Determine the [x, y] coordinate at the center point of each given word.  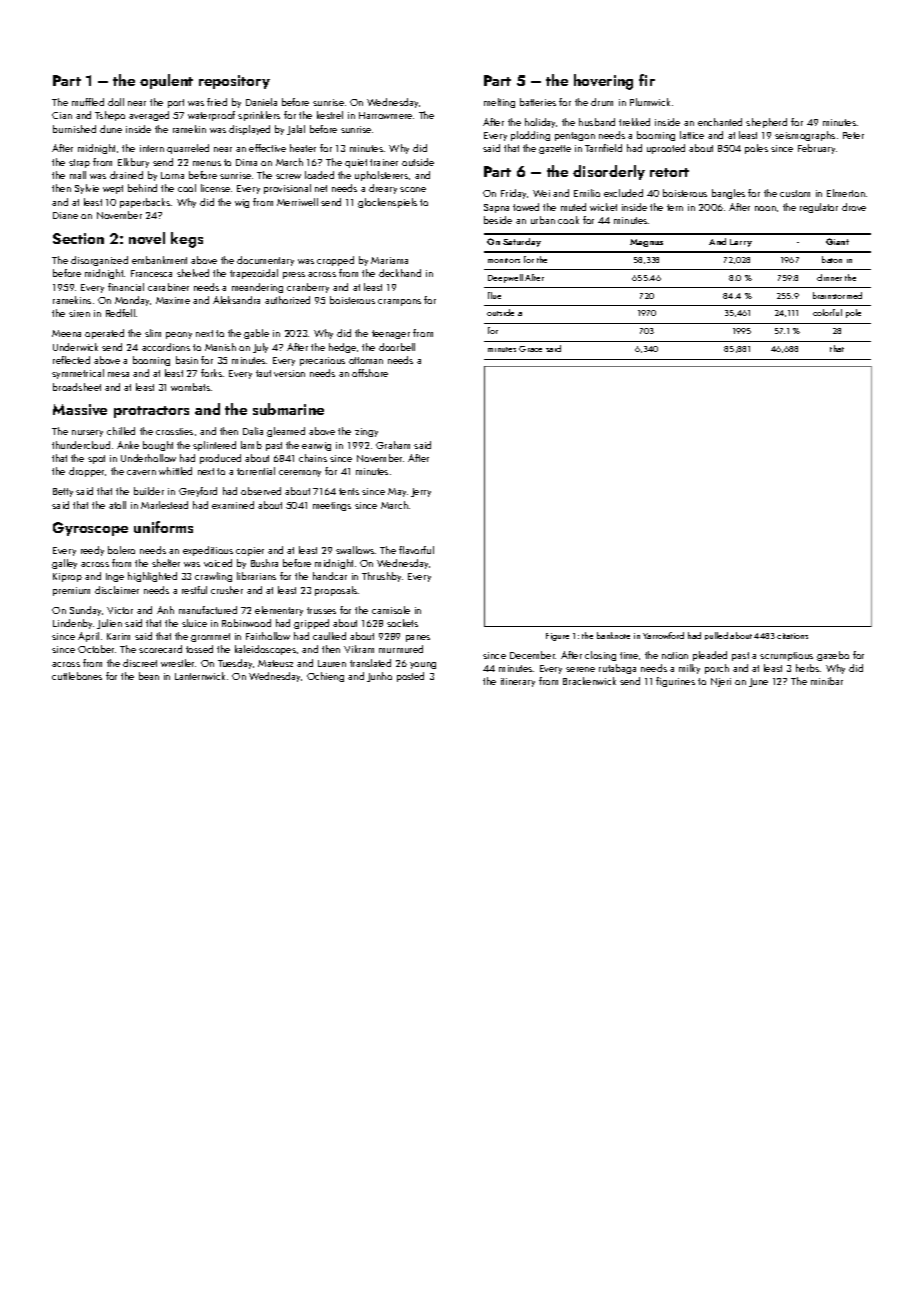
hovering [603, 82]
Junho [379, 677]
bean [149, 676]
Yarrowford [663, 635]
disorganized [99, 261]
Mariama [389, 260]
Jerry [421, 492]
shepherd [766, 123]
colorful [827, 312]
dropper [86, 472]
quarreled [188, 149]
